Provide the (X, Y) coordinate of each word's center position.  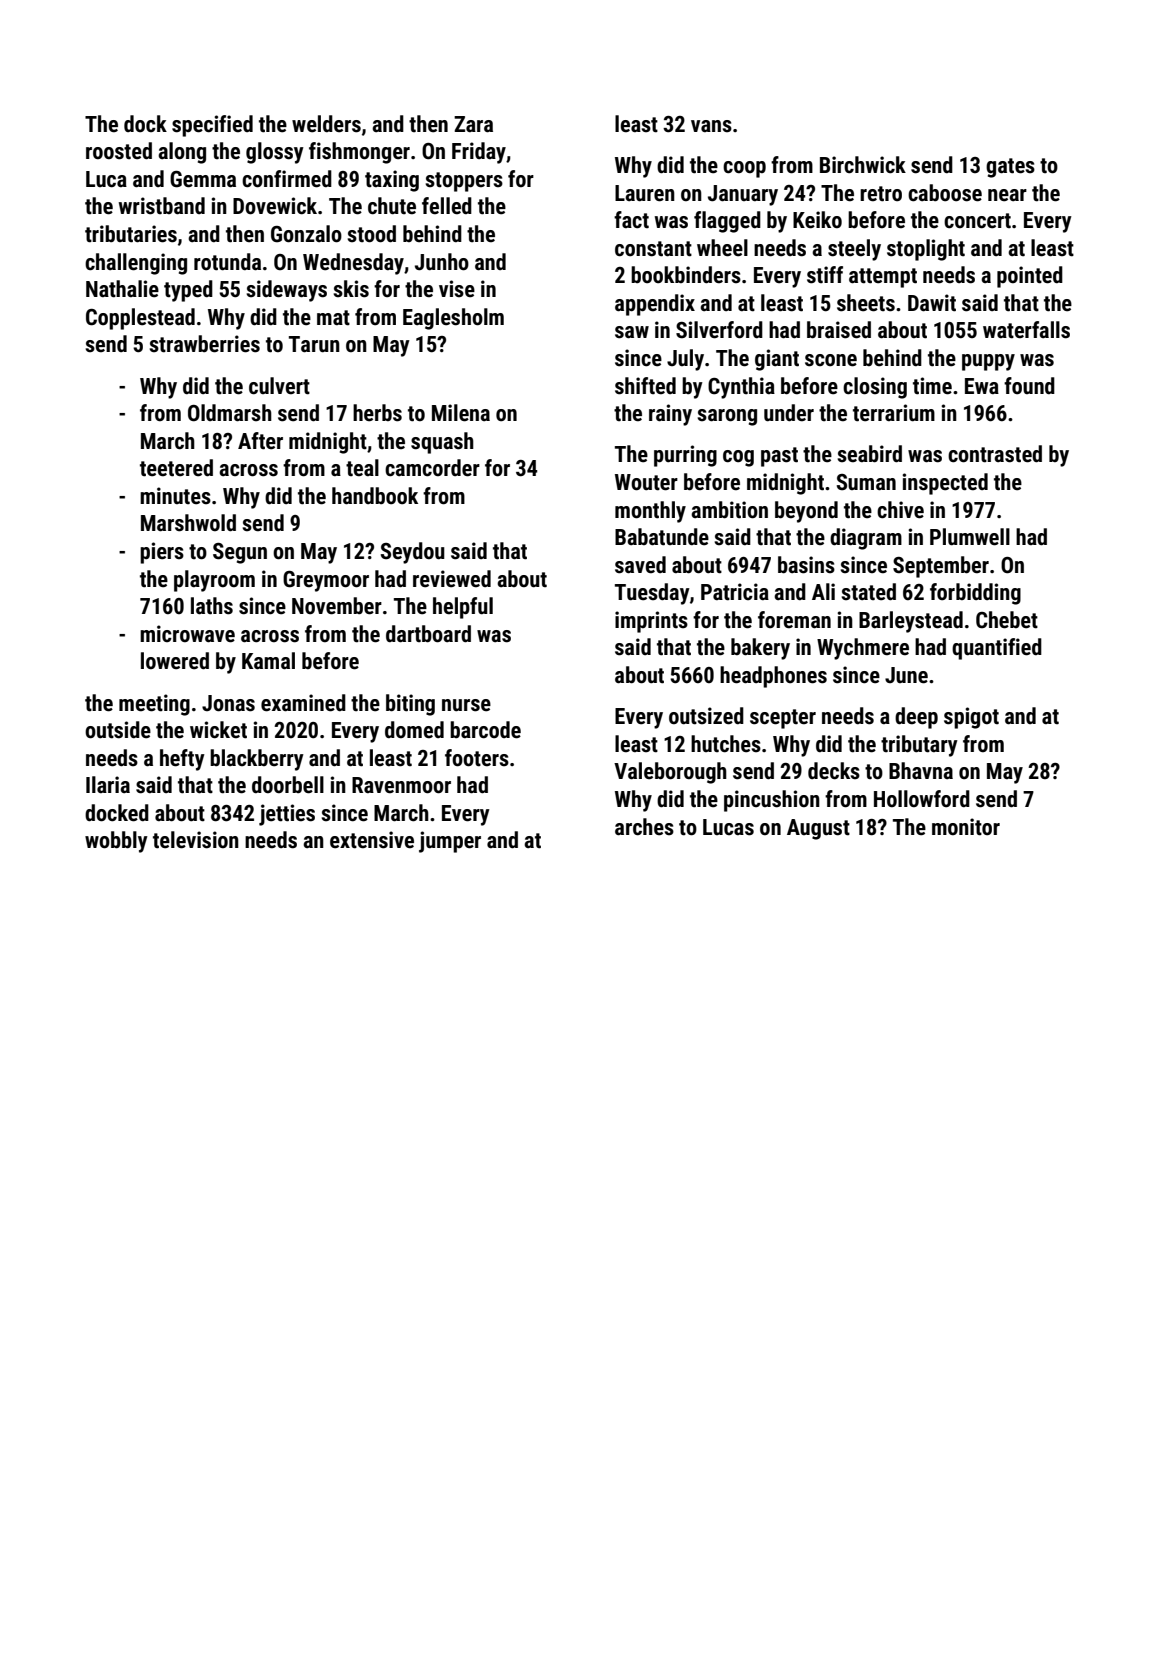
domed (414, 730)
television (196, 840)
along (182, 153)
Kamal (268, 661)
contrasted (995, 454)
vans (711, 126)
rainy (670, 415)
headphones (773, 677)
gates (1010, 168)
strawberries (204, 344)
